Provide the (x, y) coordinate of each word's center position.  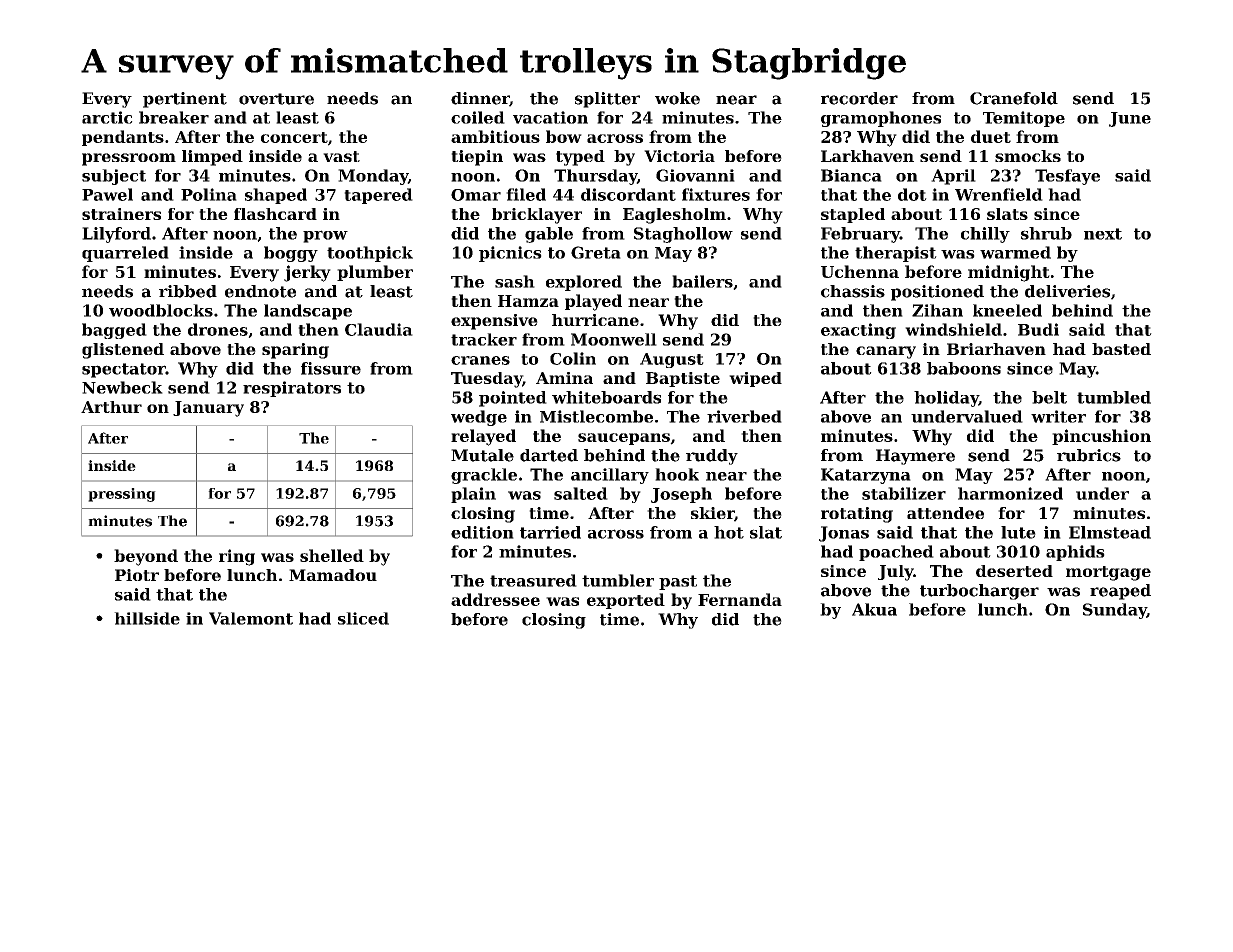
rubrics (1089, 455)
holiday (946, 399)
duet (991, 136)
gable (549, 235)
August (672, 360)
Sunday (1115, 611)
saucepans (624, 439)
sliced (363, 618)
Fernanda (740, 599)
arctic (107, 117)
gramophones (881, 119)
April (953, 177)
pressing (122, 495)
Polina (209, 194)
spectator (124, 370)
